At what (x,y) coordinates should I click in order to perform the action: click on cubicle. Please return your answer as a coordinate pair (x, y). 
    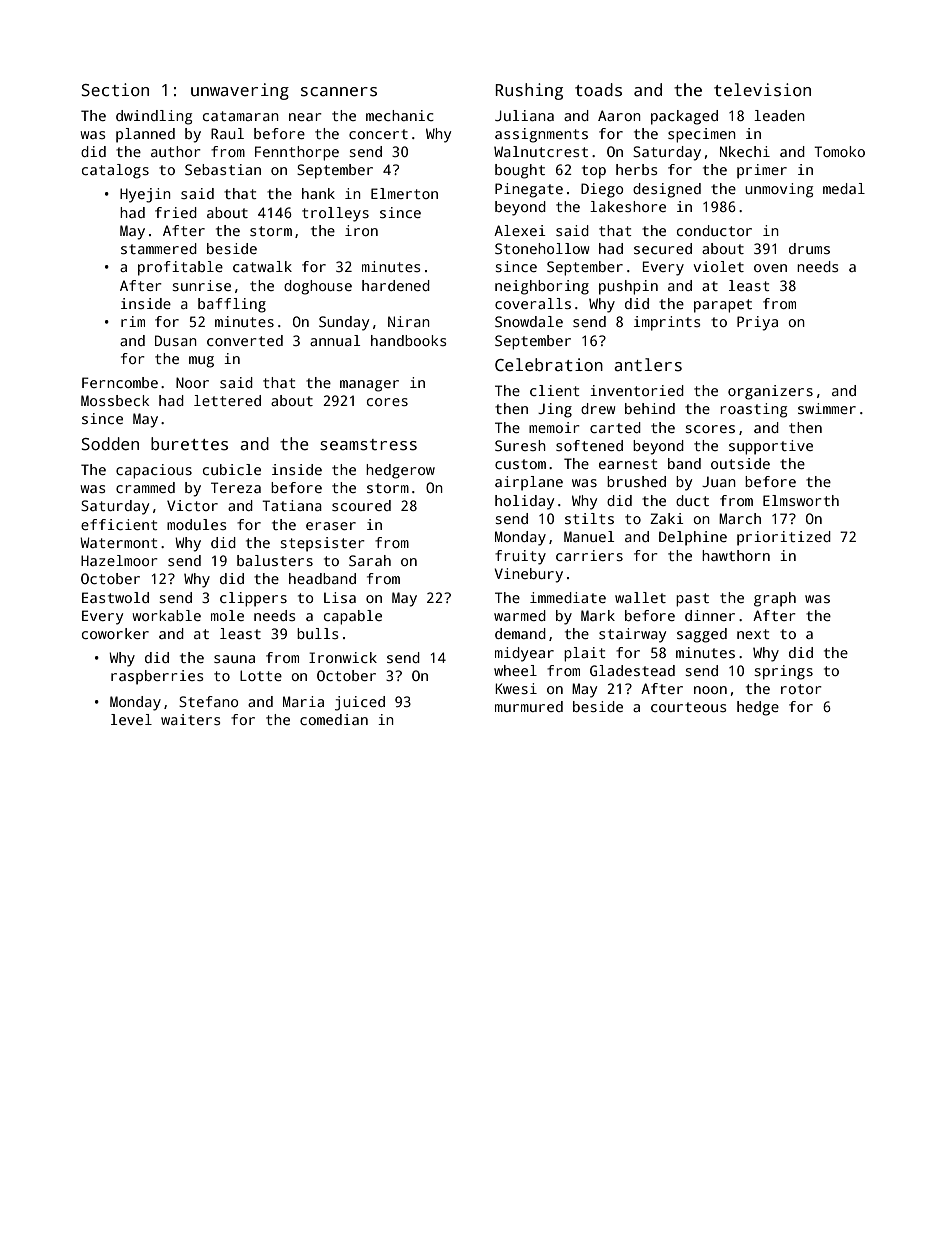
    Looking at the image, I should click on (232, 469).
